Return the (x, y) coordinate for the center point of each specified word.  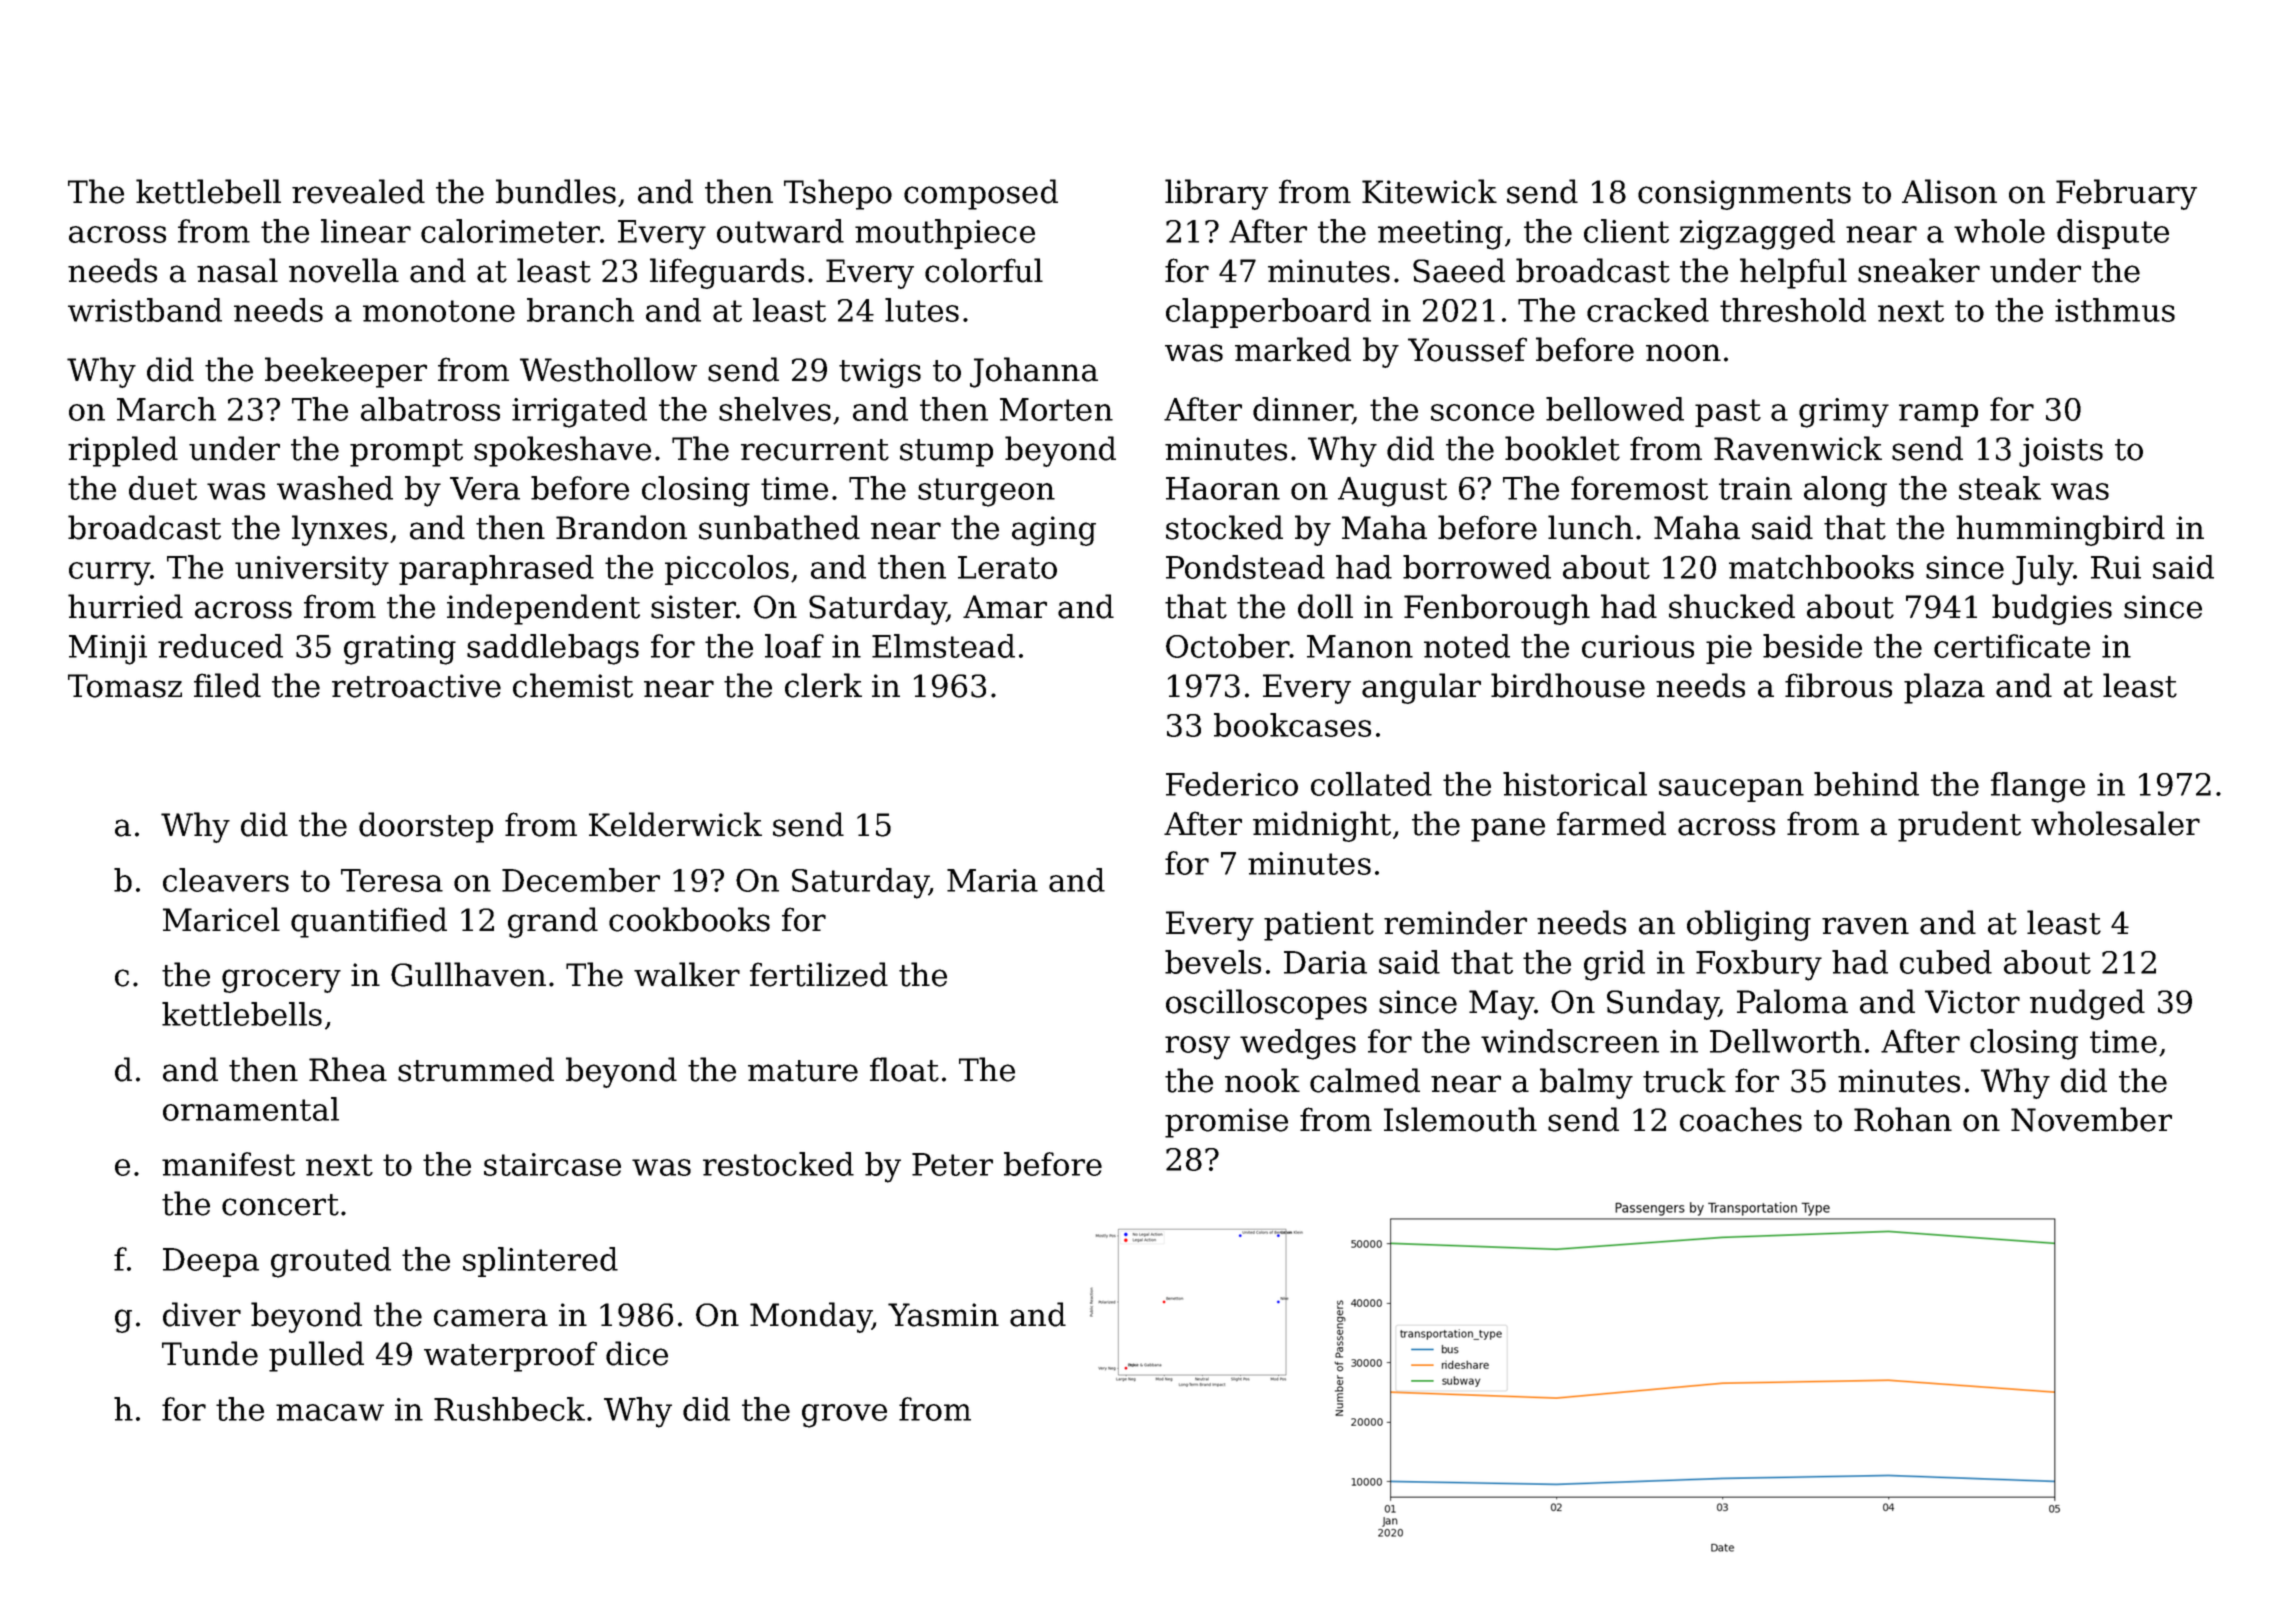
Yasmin (943, 1315)
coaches (1741, 1119)
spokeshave (562, 451)
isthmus (2115, 310)
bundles (556, 191)
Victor (1972, 1002)
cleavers (226, 880)
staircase (552, 1164)
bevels (1213, 962)
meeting (1440, 235)
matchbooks (1821, 567)
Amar (1005, 607)
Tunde (210, 1353)
